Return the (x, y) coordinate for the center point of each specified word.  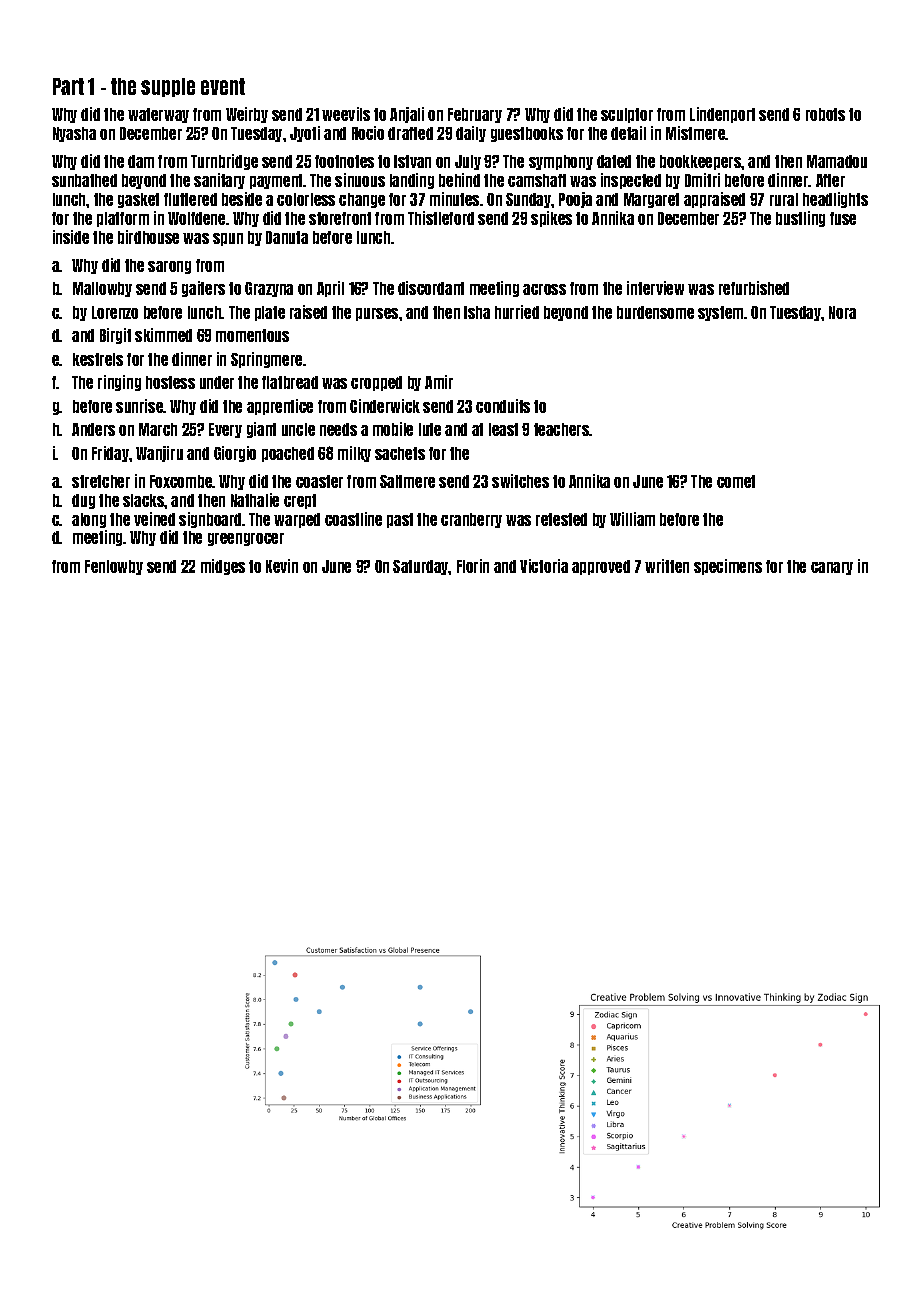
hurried (517, 312)
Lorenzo (115, 312)
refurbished (754, 288)
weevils (346, 114)
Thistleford (441, 218)
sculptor (627, 115)
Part (68, 86)
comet (736, 481)
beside (242, 199)
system (720, 313)
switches (520, 481)
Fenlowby (114, 567)
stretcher (101, 481)
